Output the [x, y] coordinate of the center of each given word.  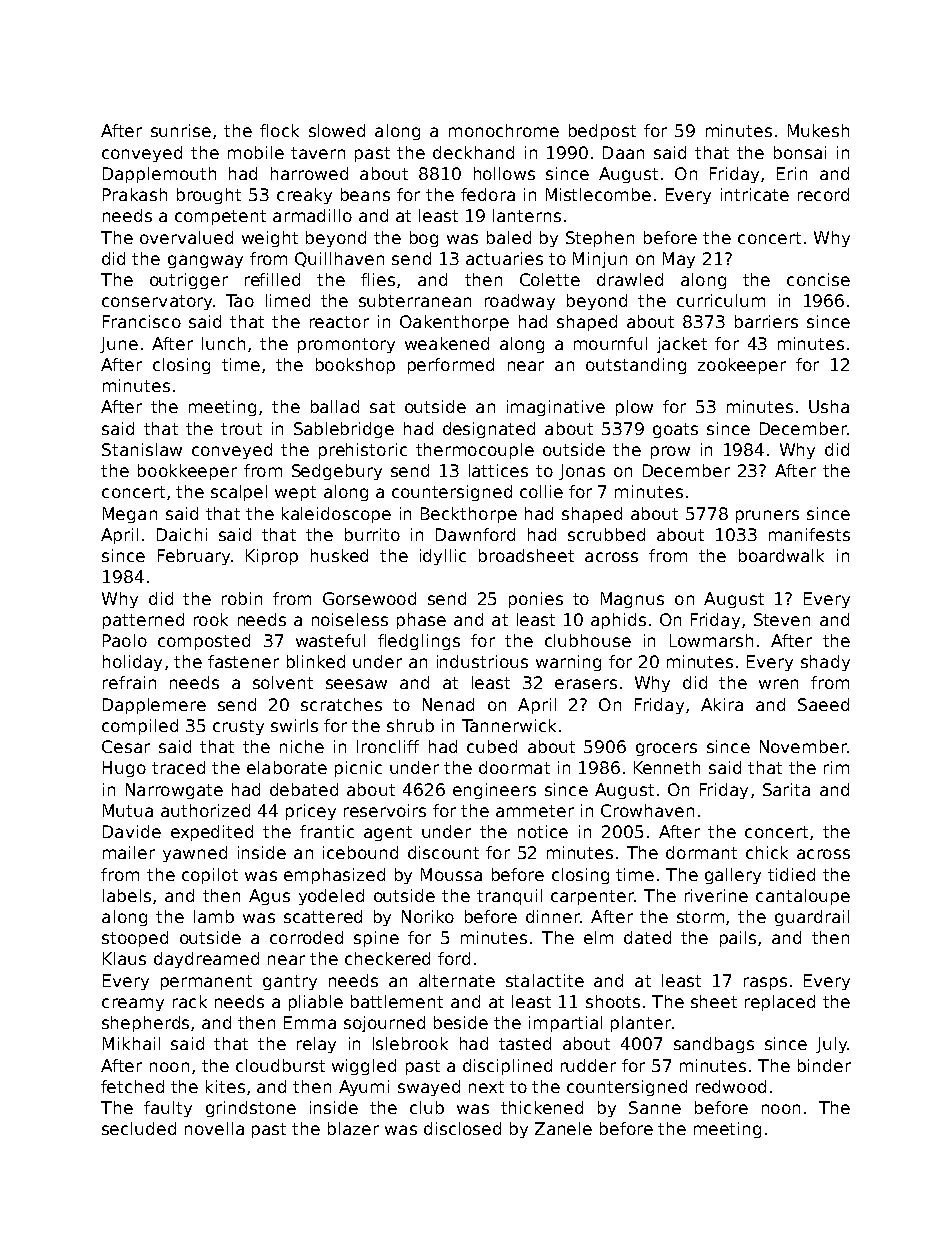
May [679, 260]
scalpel [239, 493]
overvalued [186, 237]
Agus [269, 897]
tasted [525, 1043]
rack [190, 1001]
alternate [457, 980]
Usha [829, 406]
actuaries [504, 258]
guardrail [812, 918]
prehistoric [363, 451]
